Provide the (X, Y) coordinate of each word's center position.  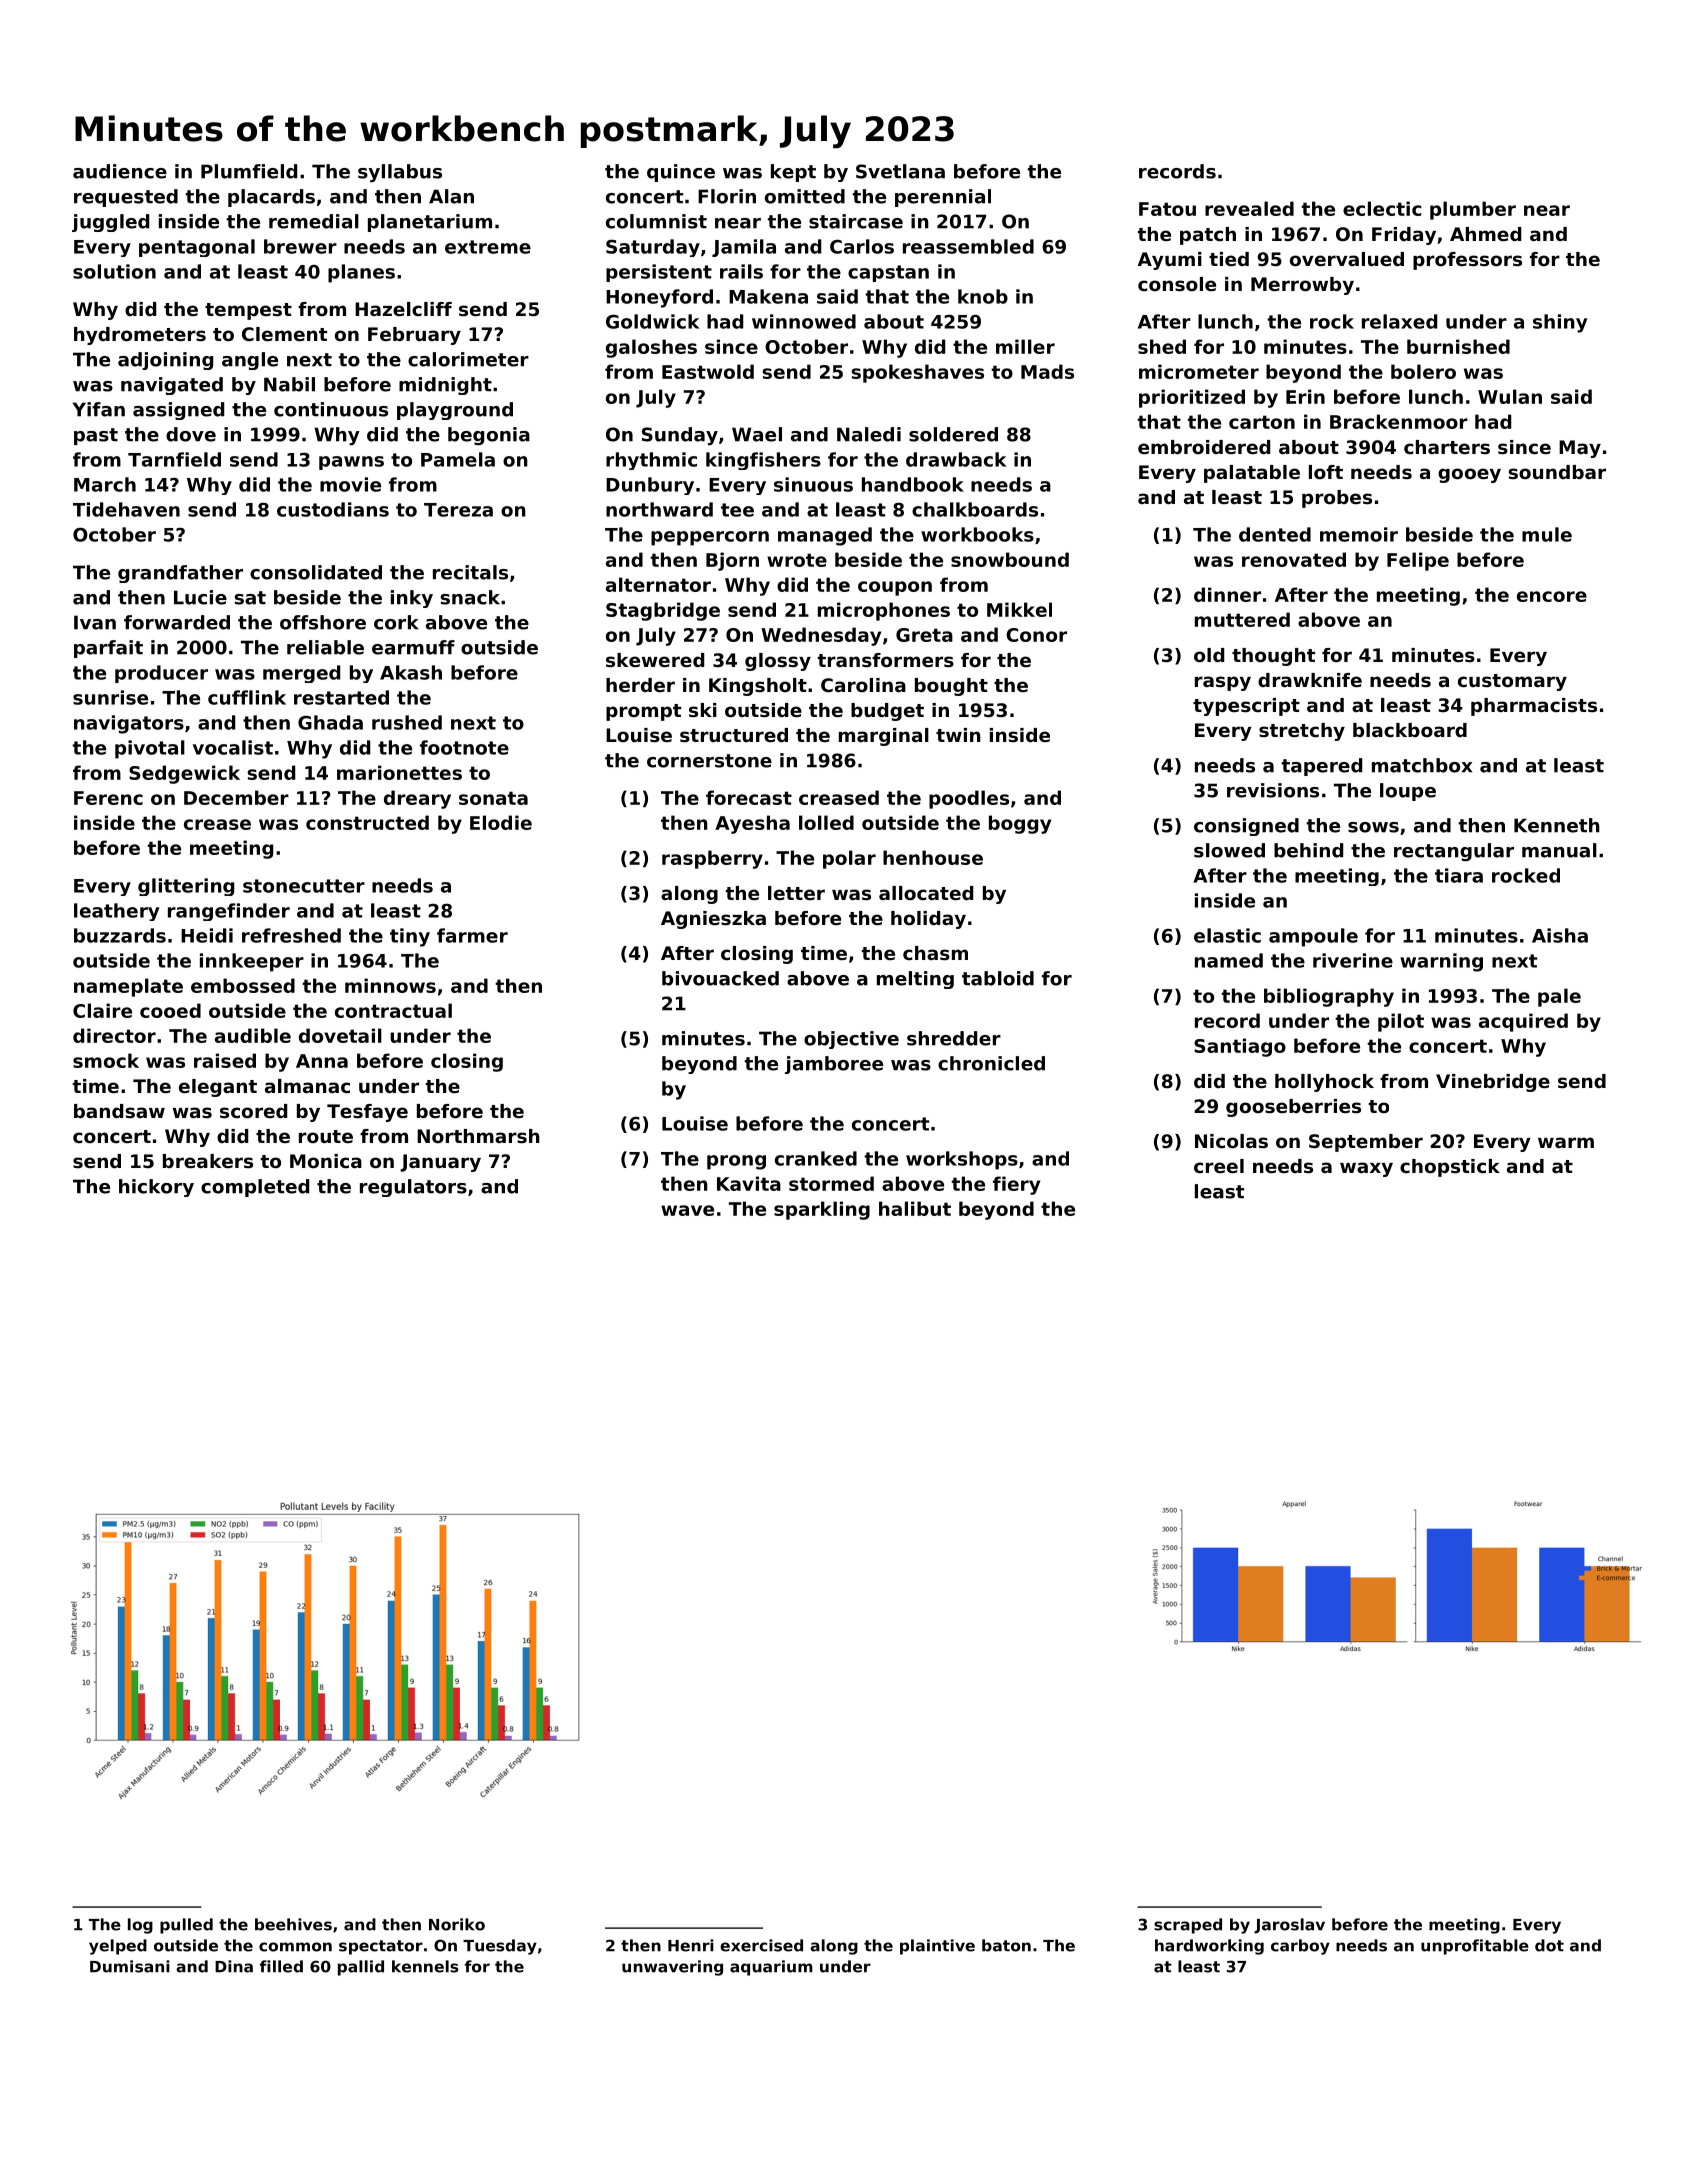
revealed (1249, 208)
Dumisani (130, 1966)
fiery (1016, 1185)
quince (681, 173)
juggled (110, 223)
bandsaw (119, 1111)
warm (1566, 1142)
